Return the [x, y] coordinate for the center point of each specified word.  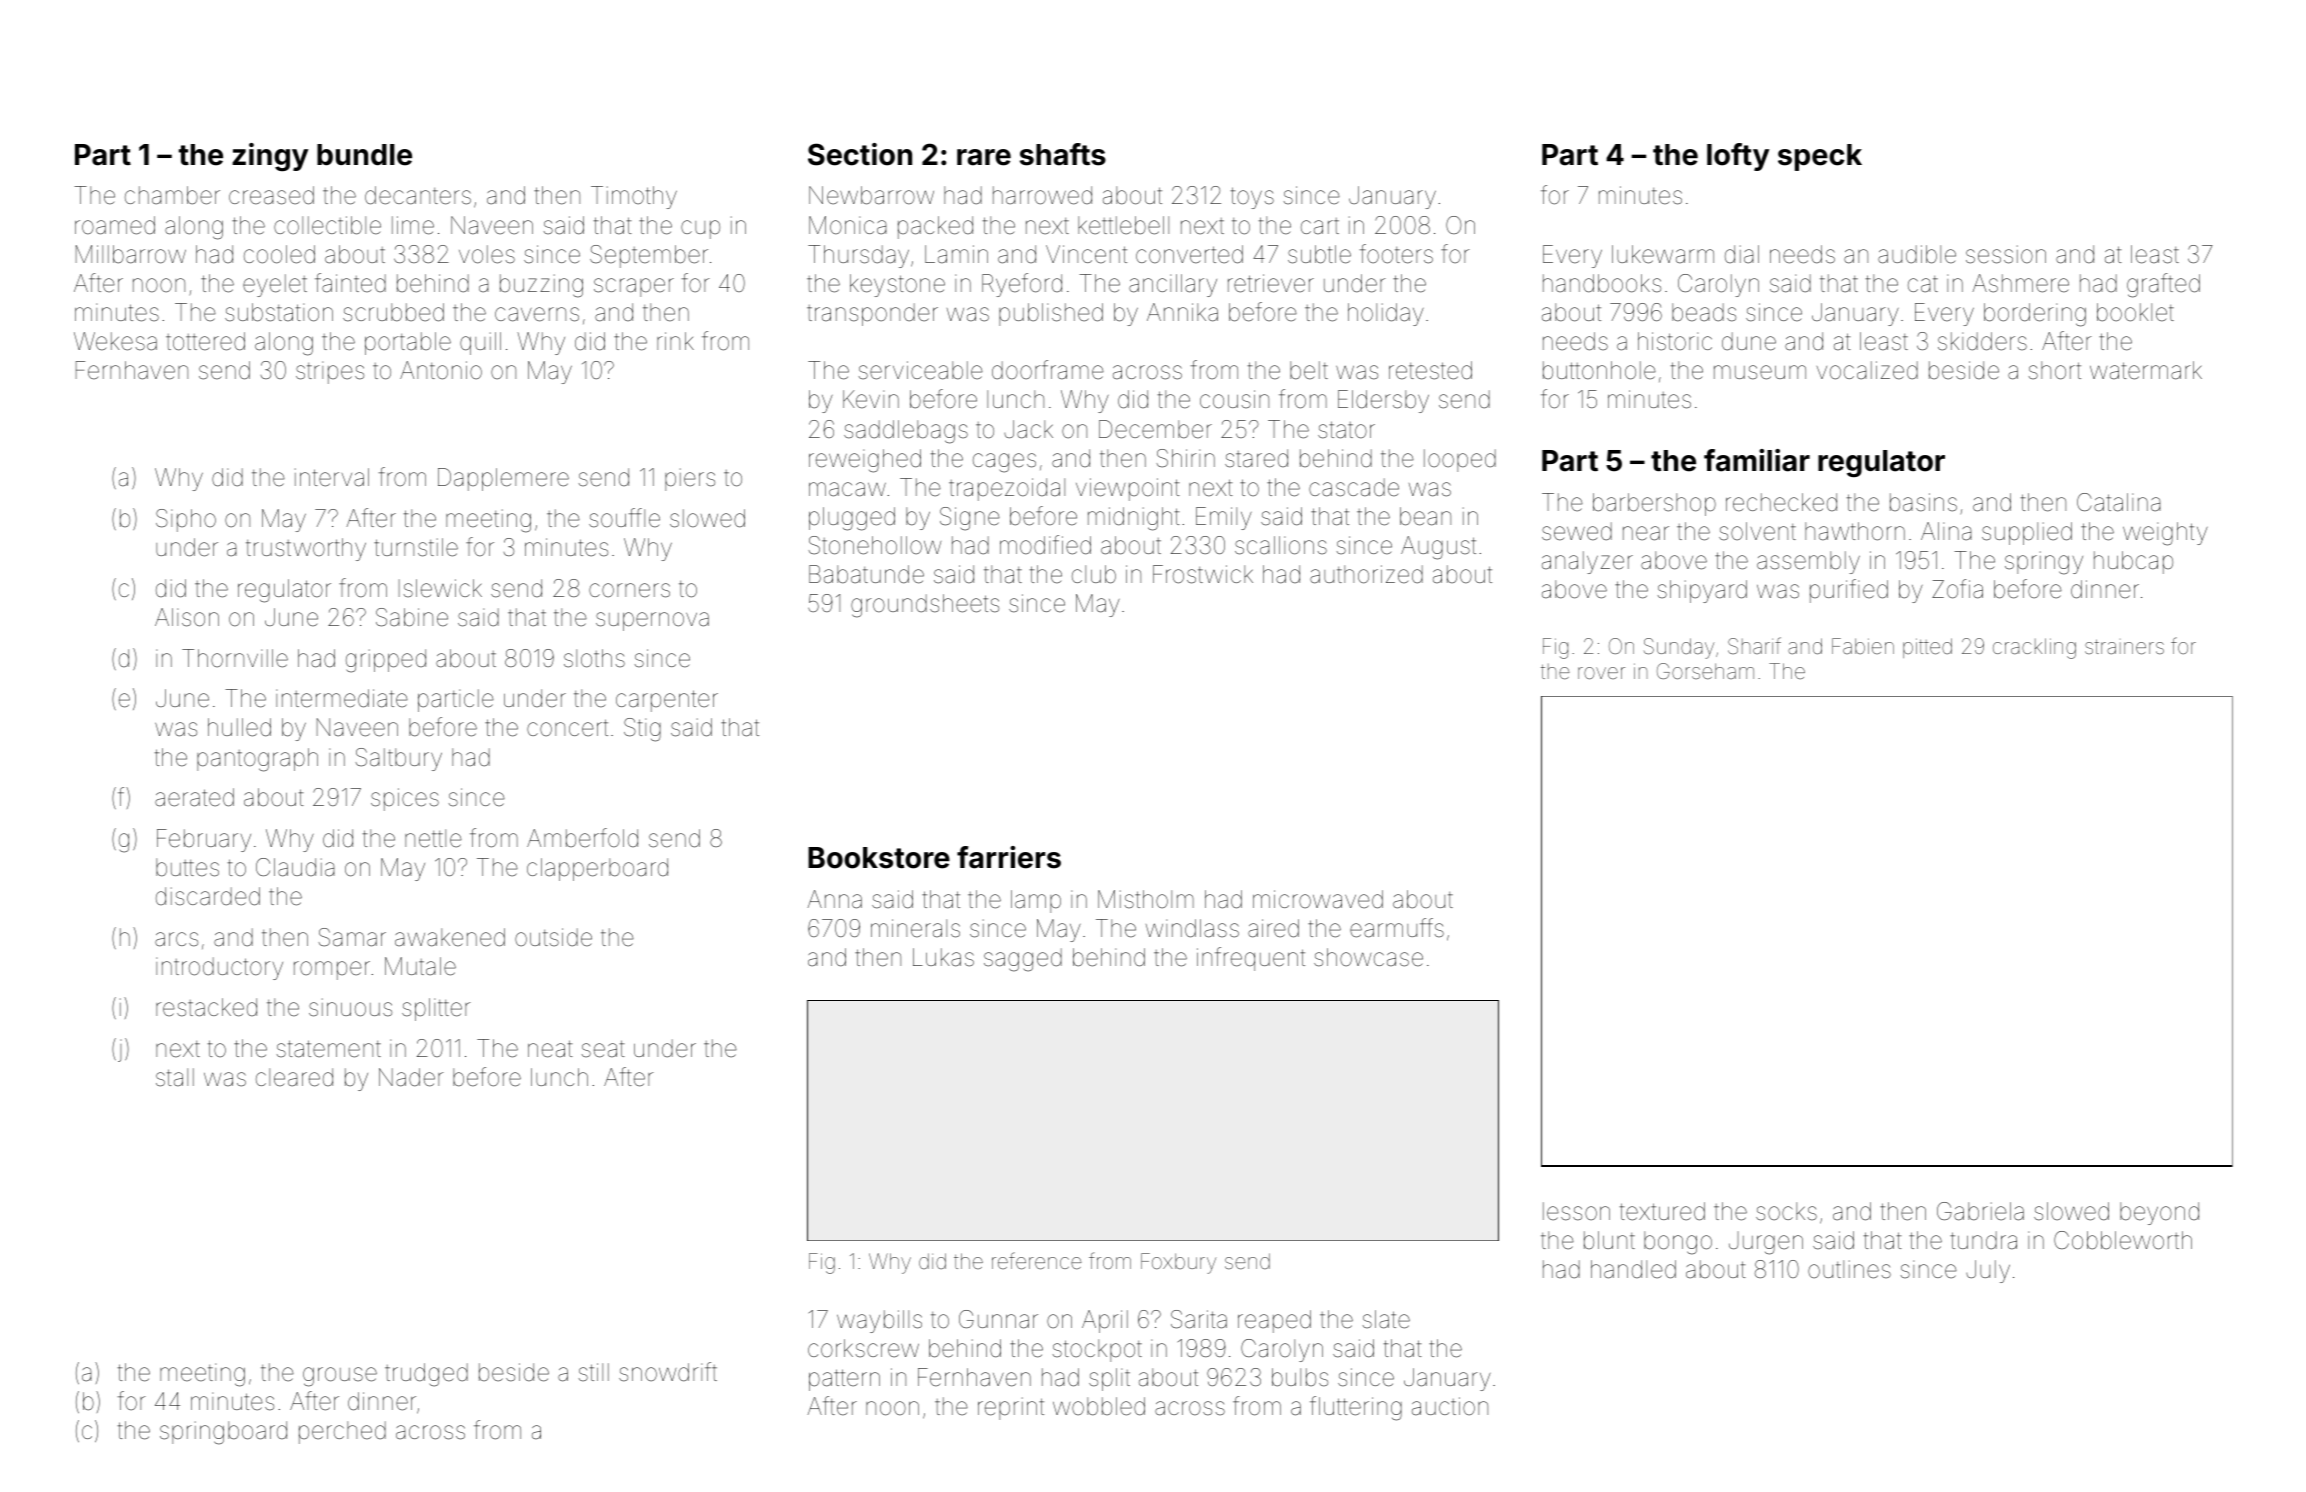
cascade [1354, 487]
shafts [1063, 154]
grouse [340, 1377]
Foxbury [1178, 1263]
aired [1273, 928]
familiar [1757, 460]
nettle [433, 838]
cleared [294, 1077]
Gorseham [1705, 671]
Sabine [412, 617]
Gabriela [1980, 1211]
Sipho [186, 520]
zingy [270, 157]
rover [1601, 673]
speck [1820, 157]
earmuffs [1397, 928]
